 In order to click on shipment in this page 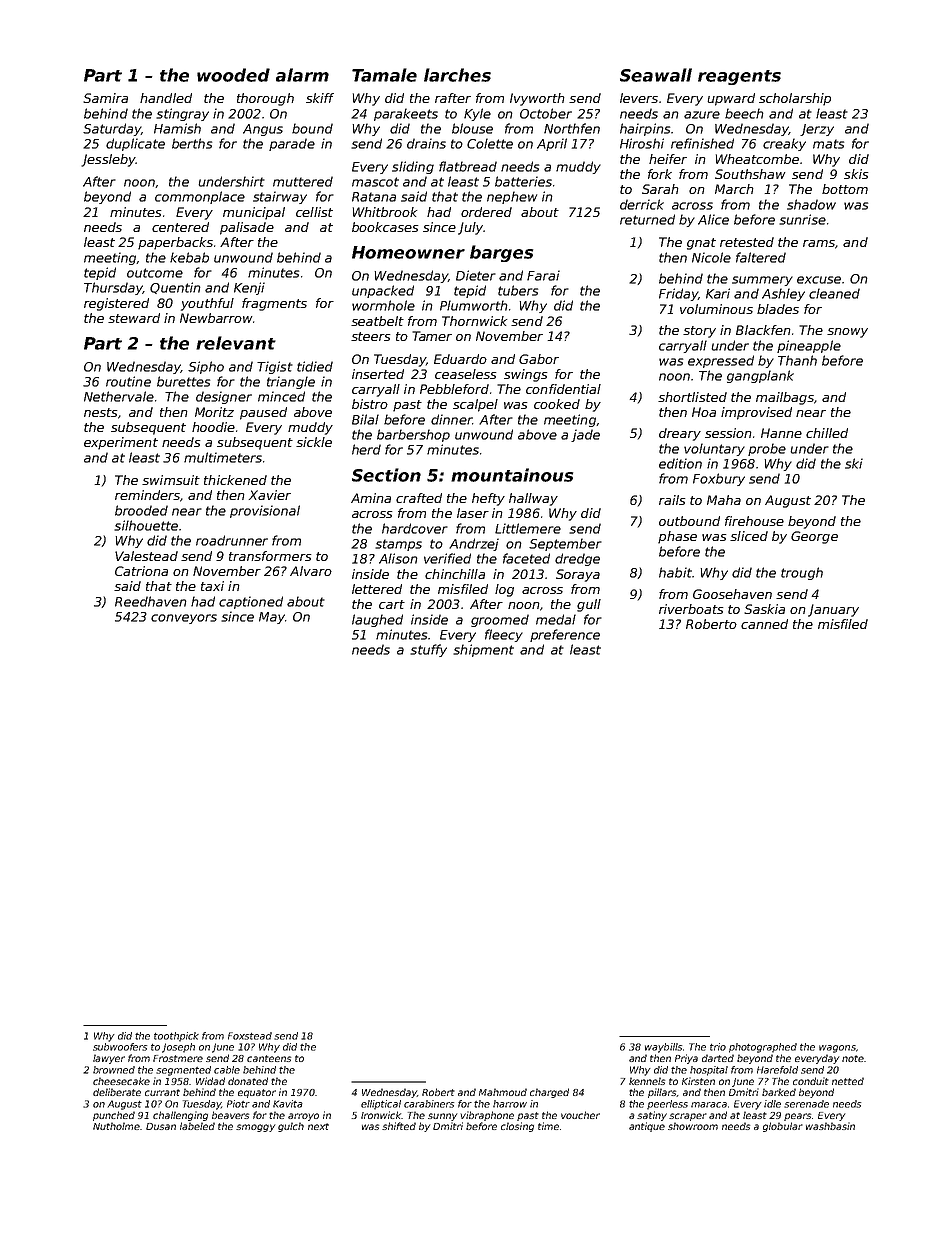, I will do `click(483, 650)`.
